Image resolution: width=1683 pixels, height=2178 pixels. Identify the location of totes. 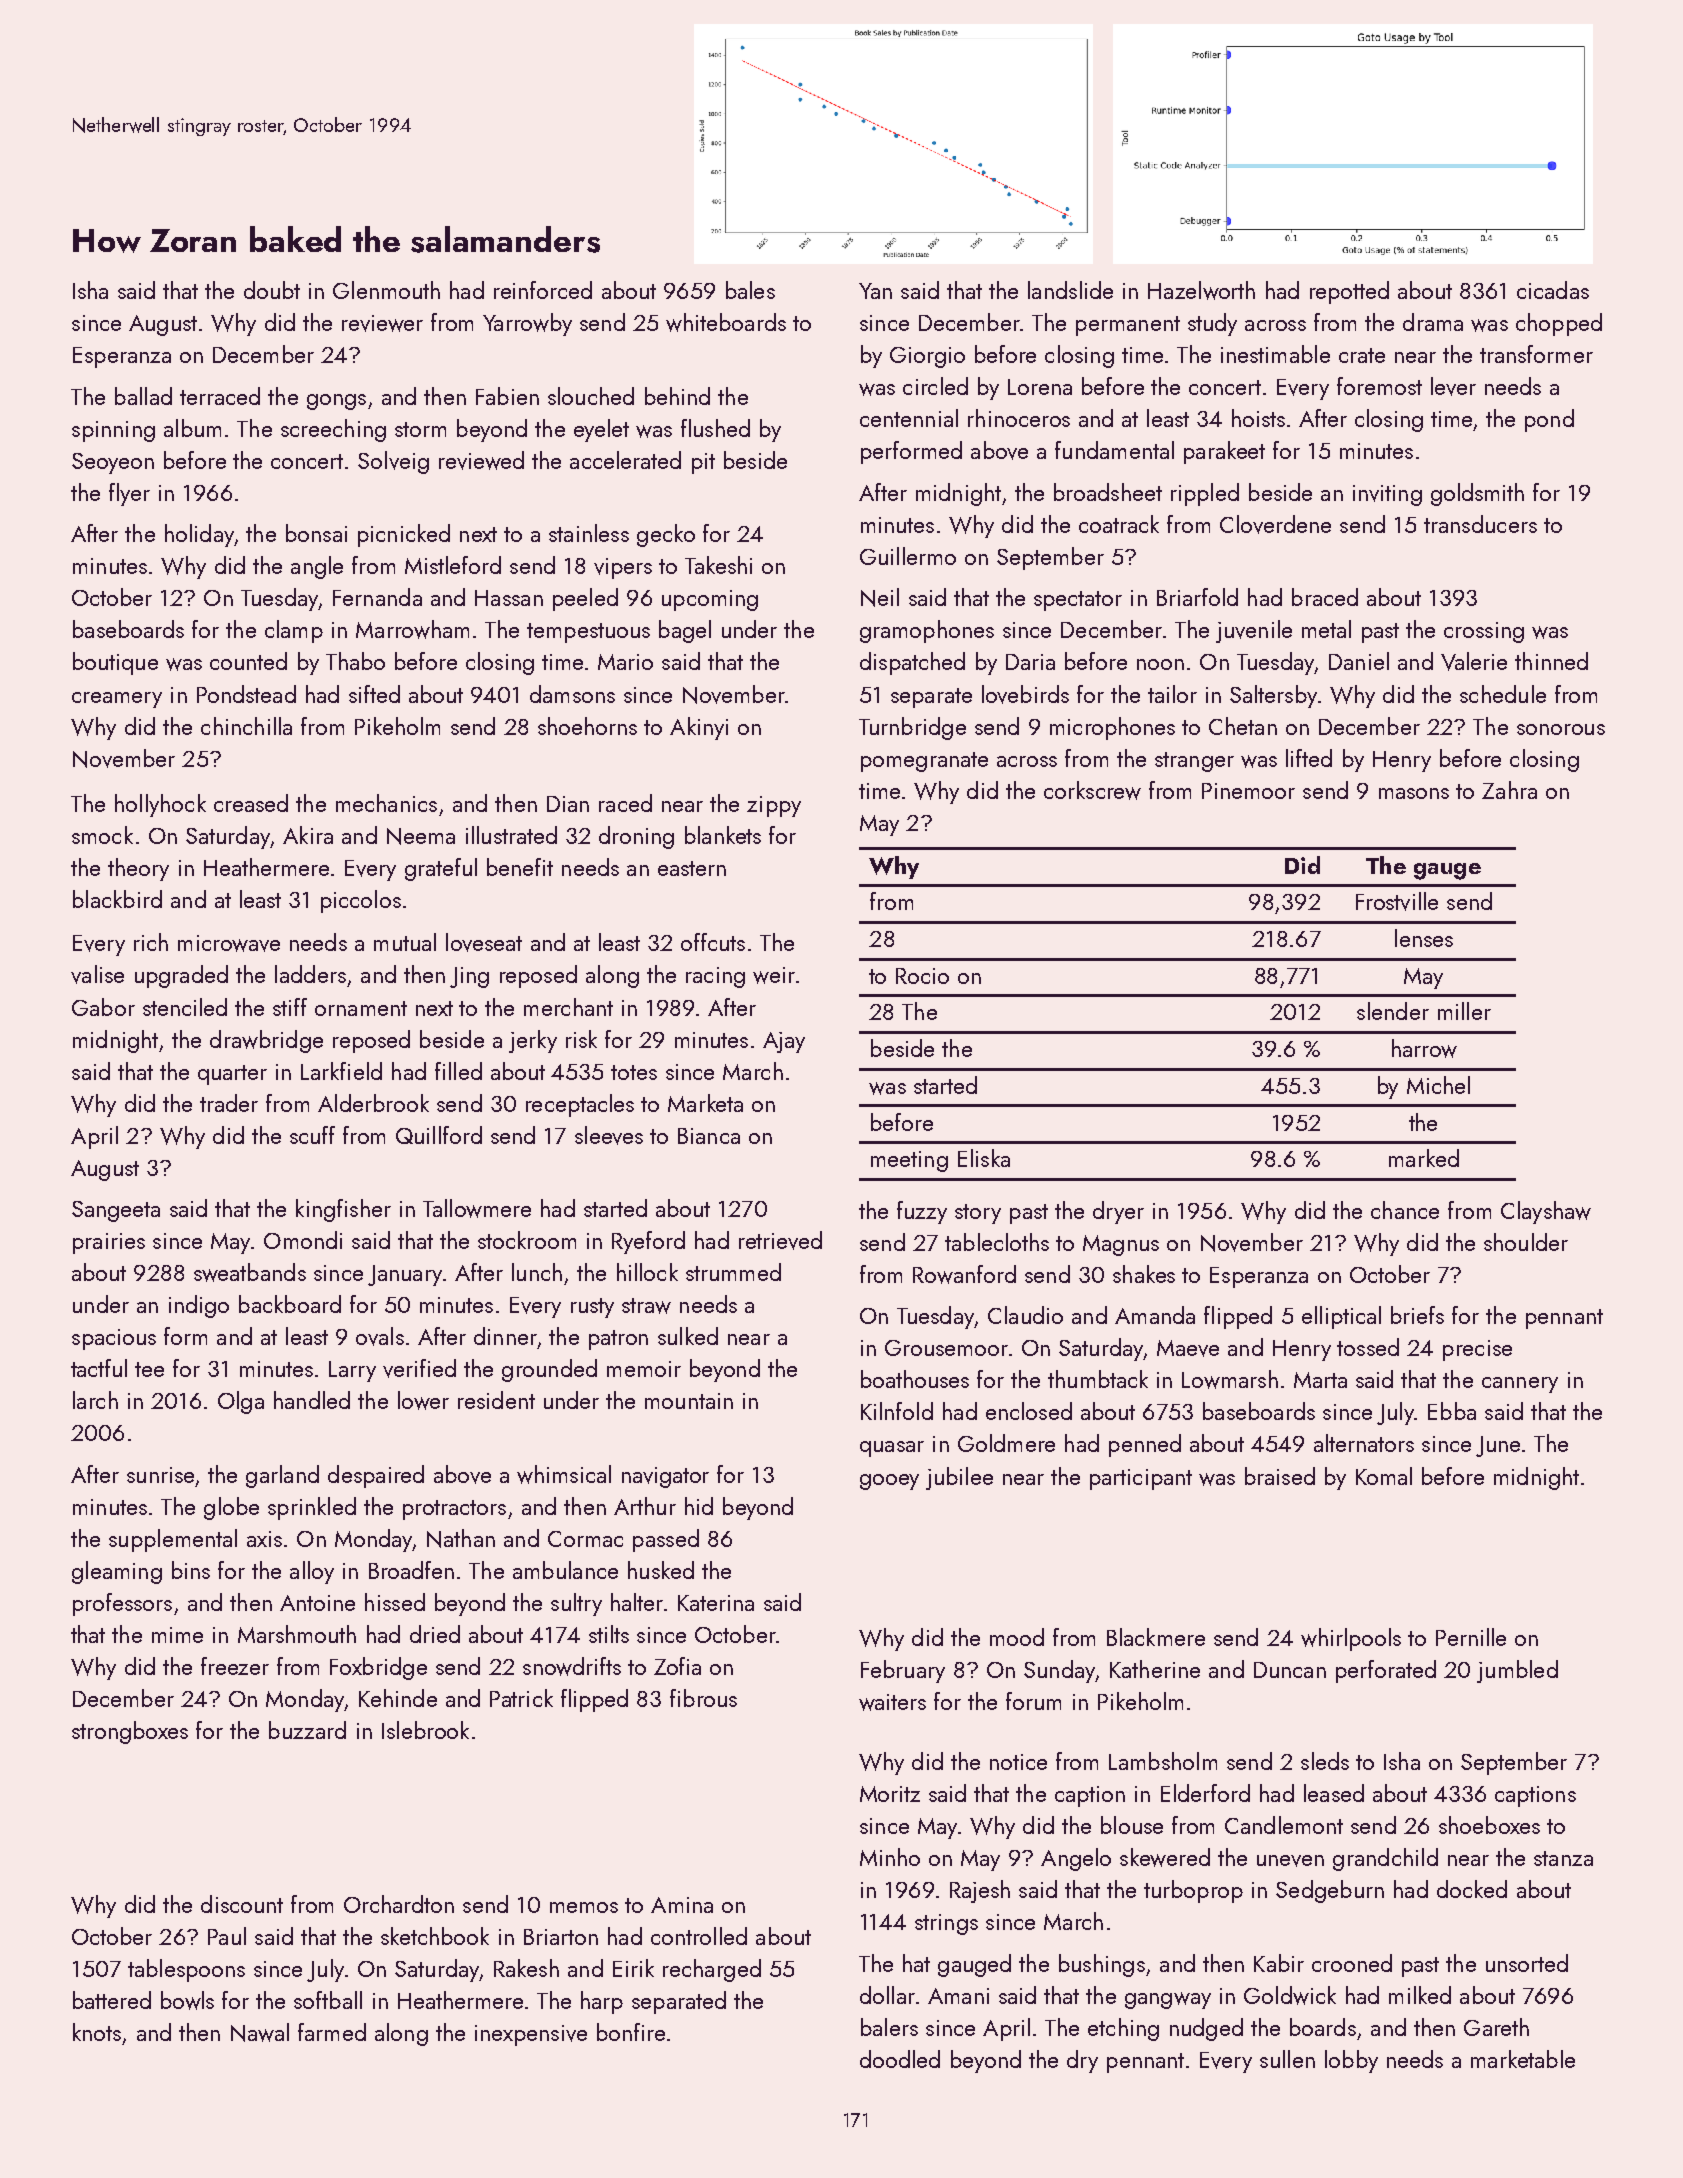
(634, 1072).
